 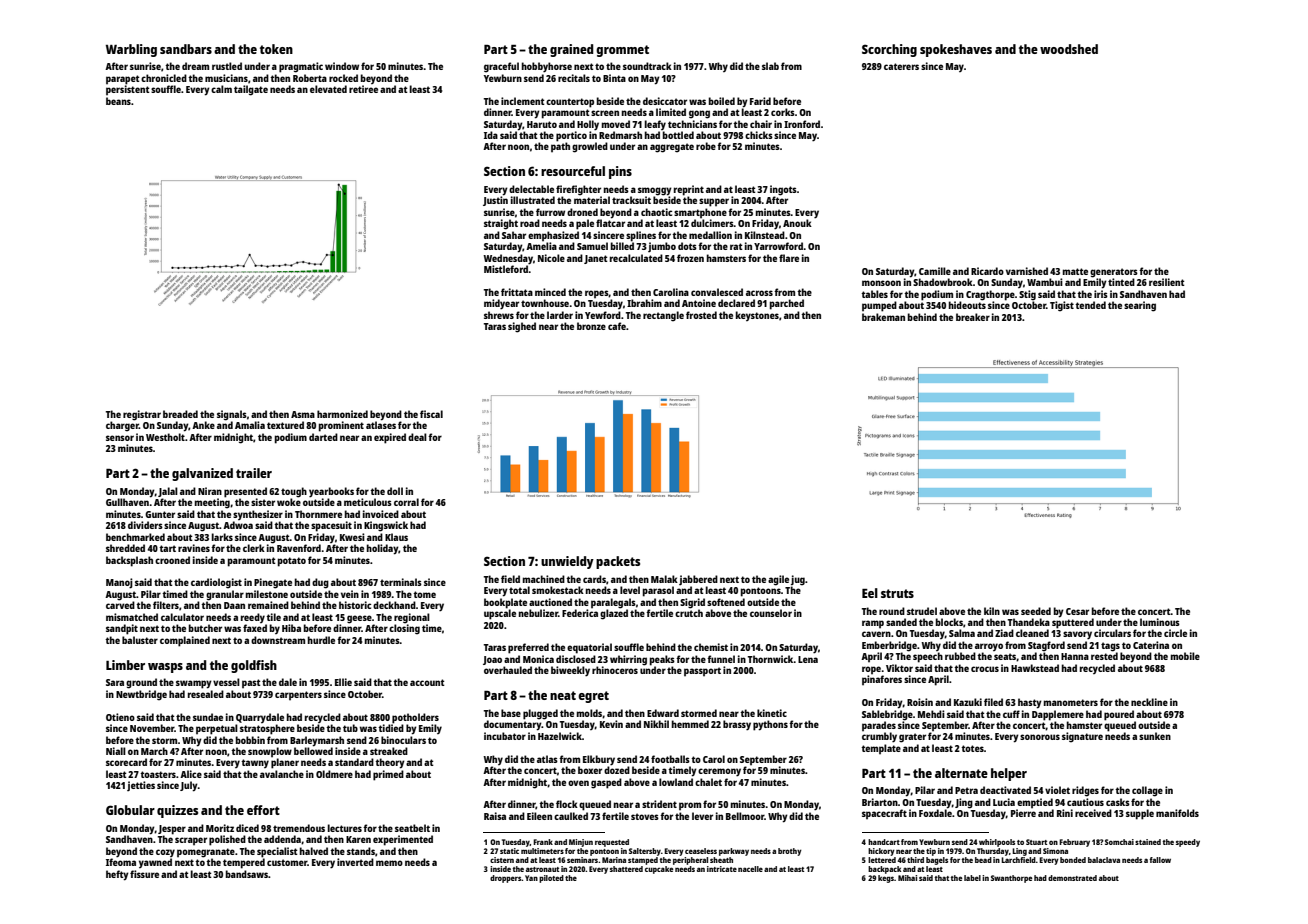 What do you see at coordinates (783, 190) in the document?
I see `ingots` at bounding box center [783, 190].
